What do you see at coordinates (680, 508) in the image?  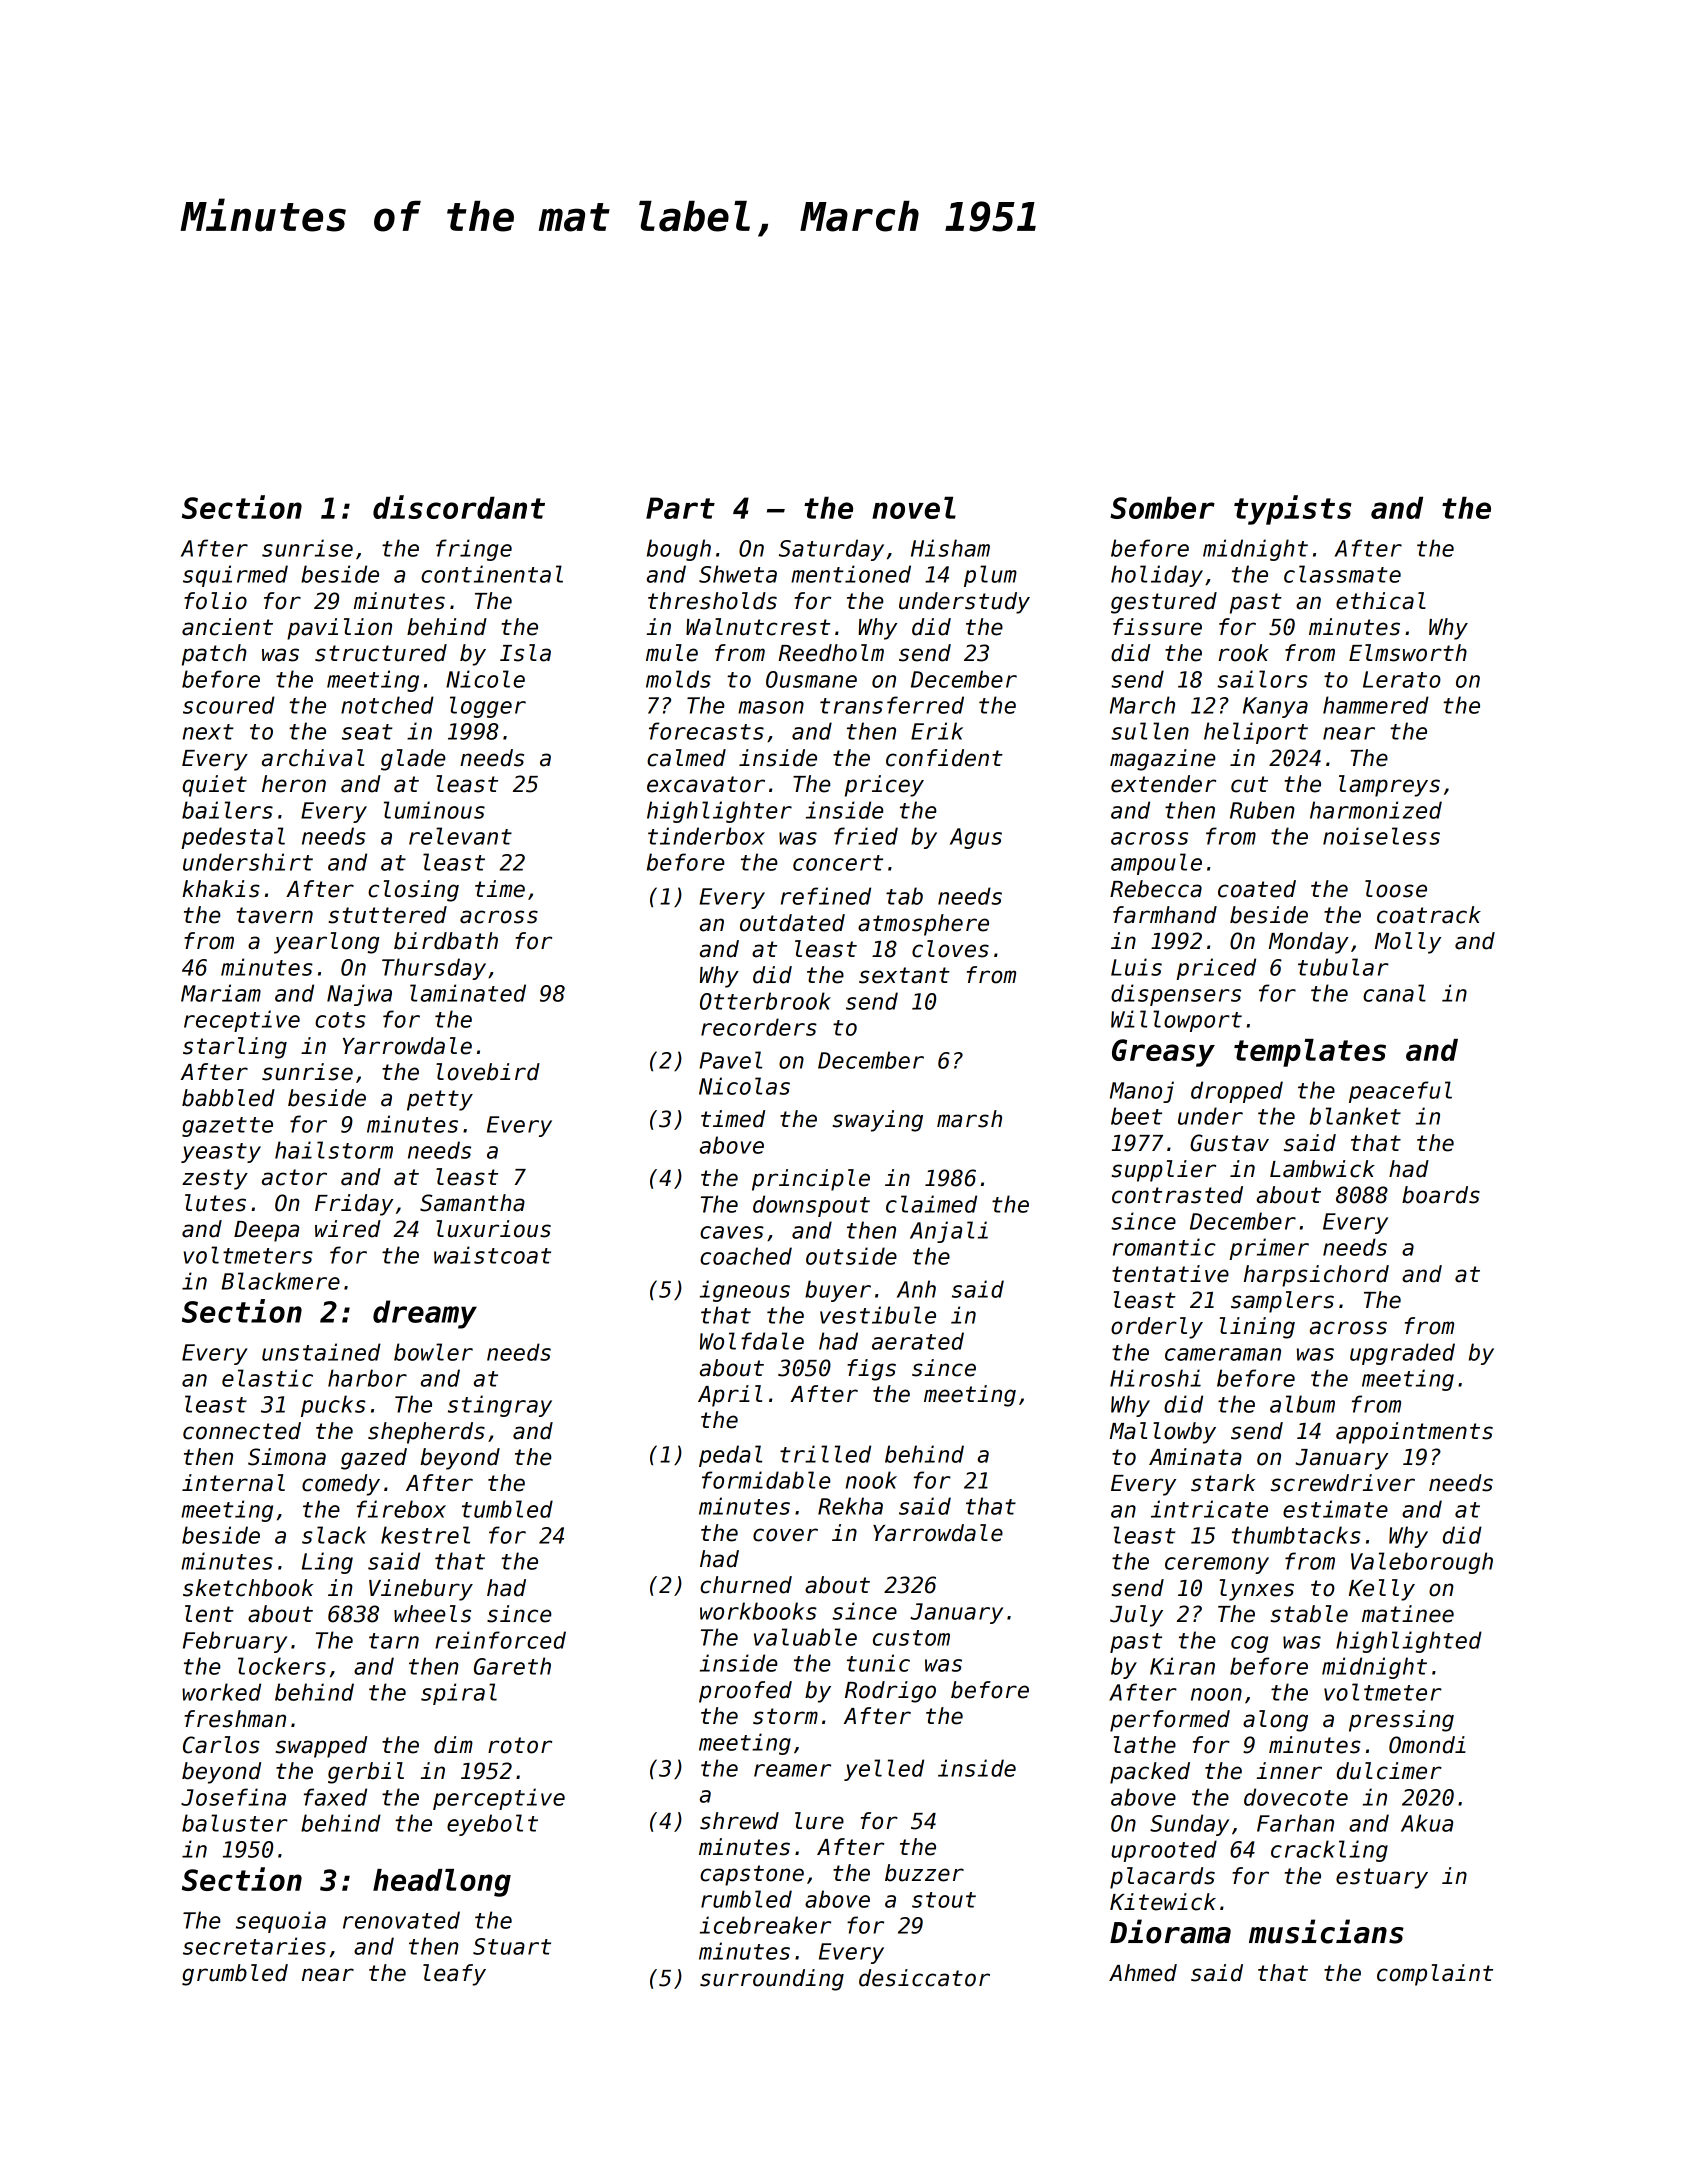 I see `Part` at bounding box center [680, 508].
